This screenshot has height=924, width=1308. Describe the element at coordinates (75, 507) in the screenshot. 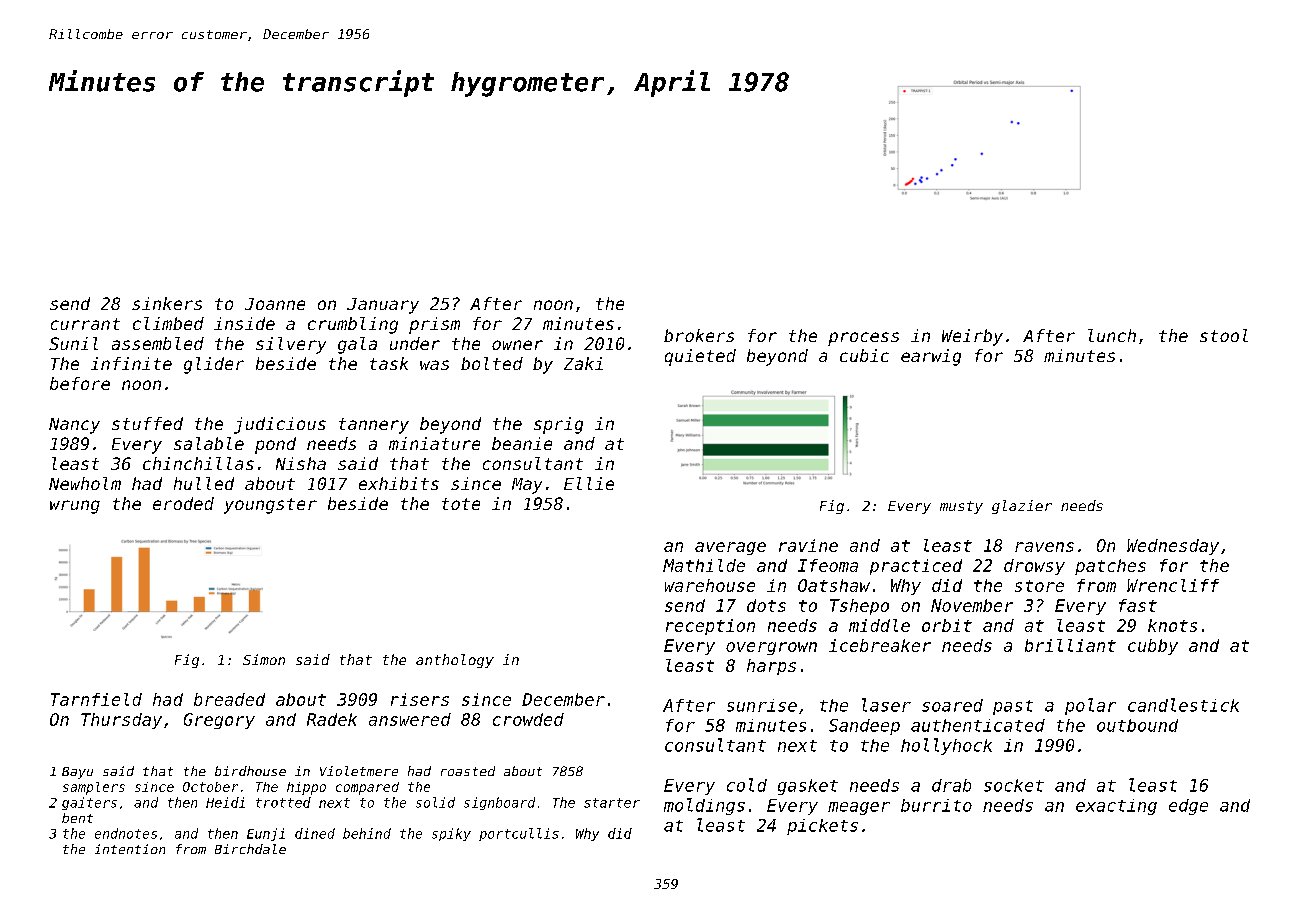

I see `wrung` at that location.
